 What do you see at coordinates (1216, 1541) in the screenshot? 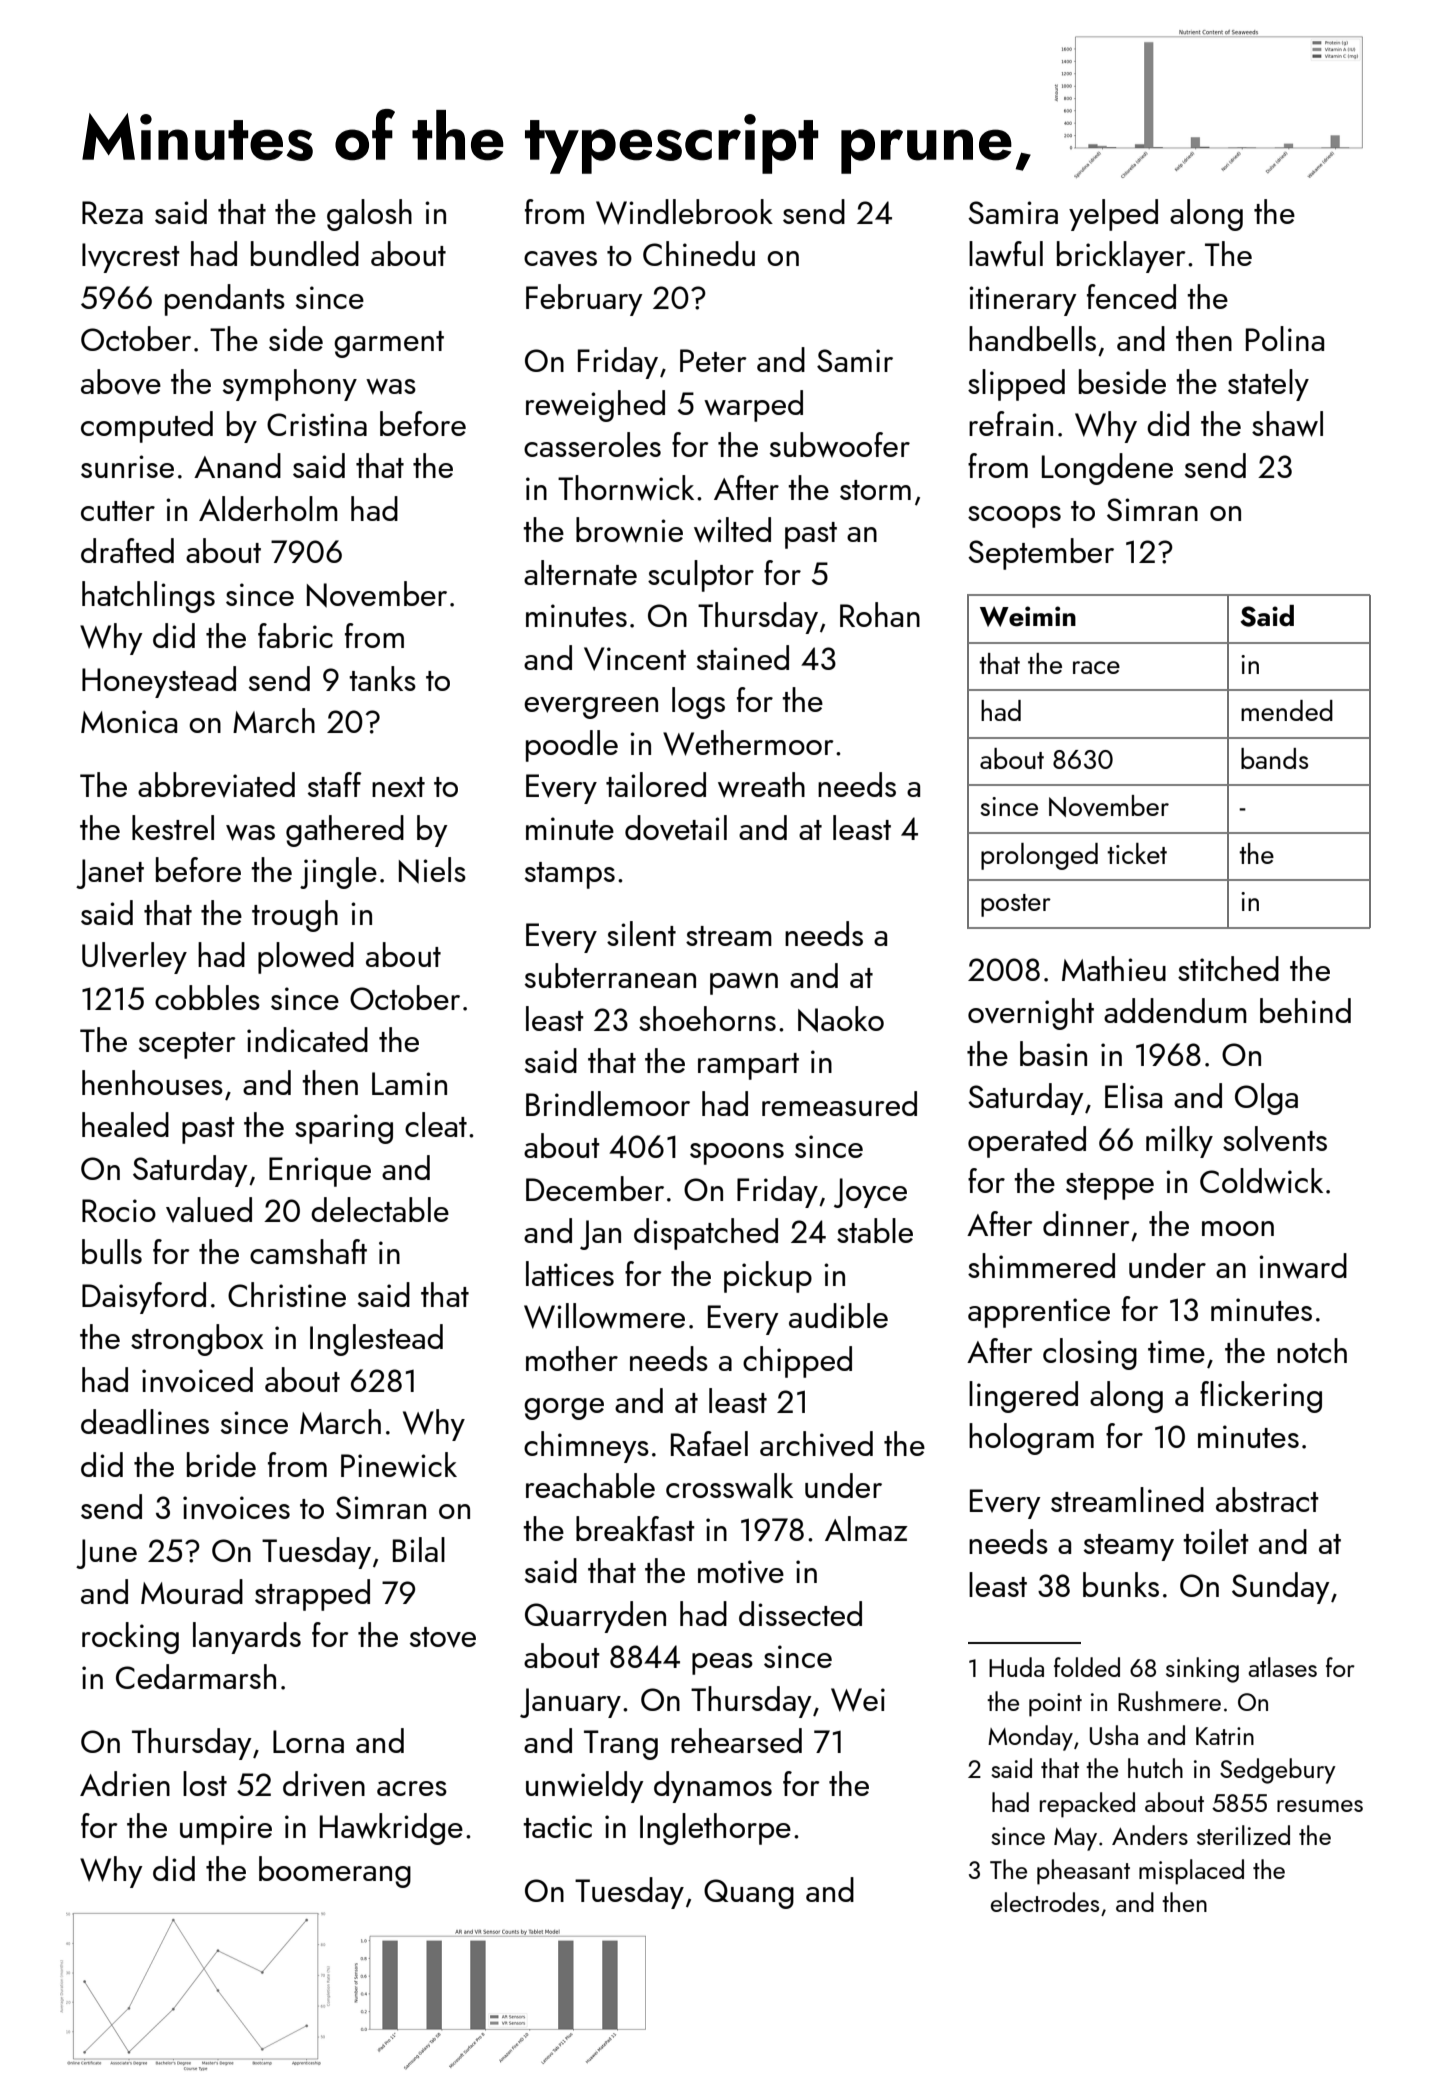
I see `toilet` at bounding box center [1216, 1541].
